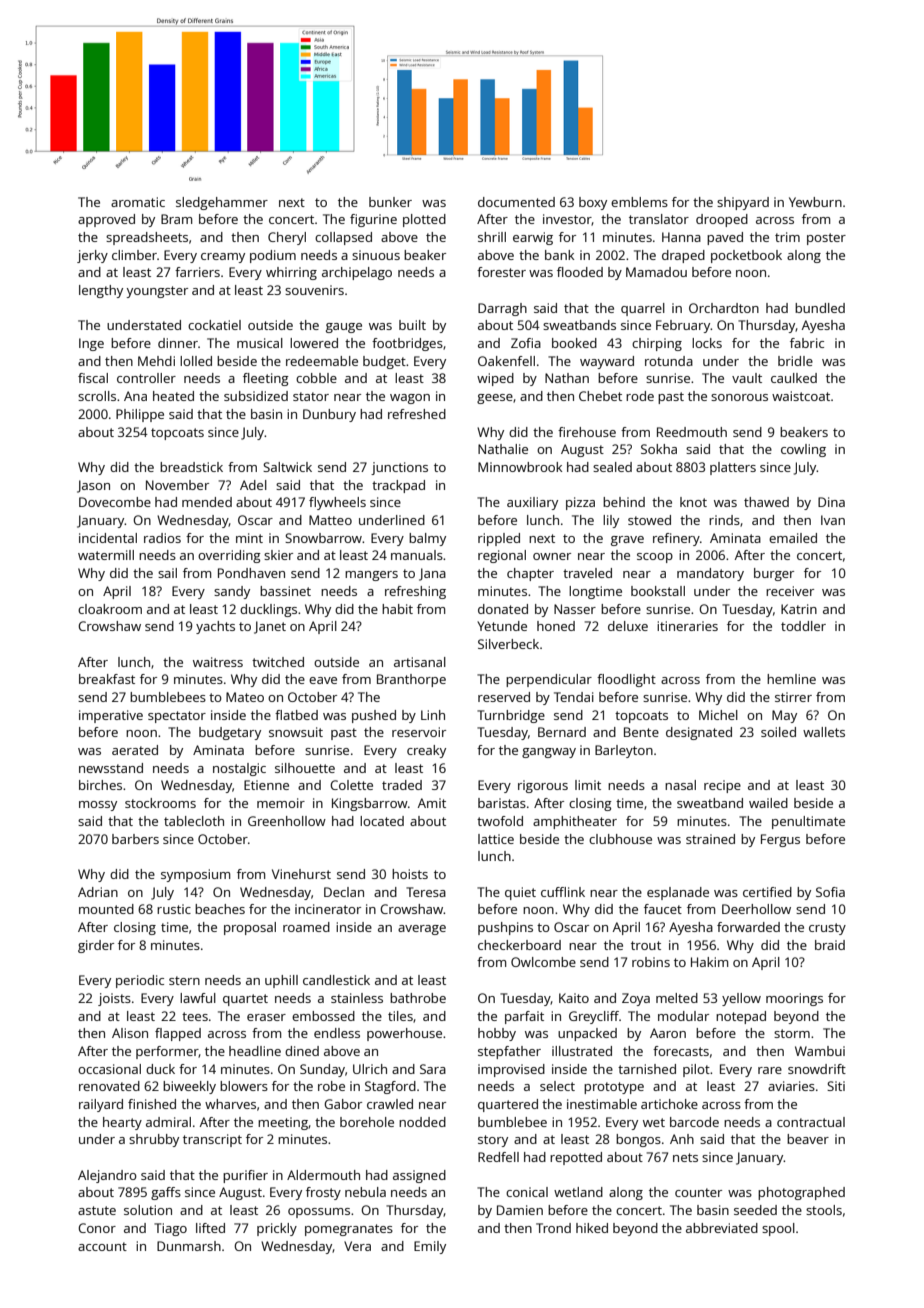 Image resolution: width=924 pixels, height=1308 pixels. I want to click on forwarded, so click(748, 927).
